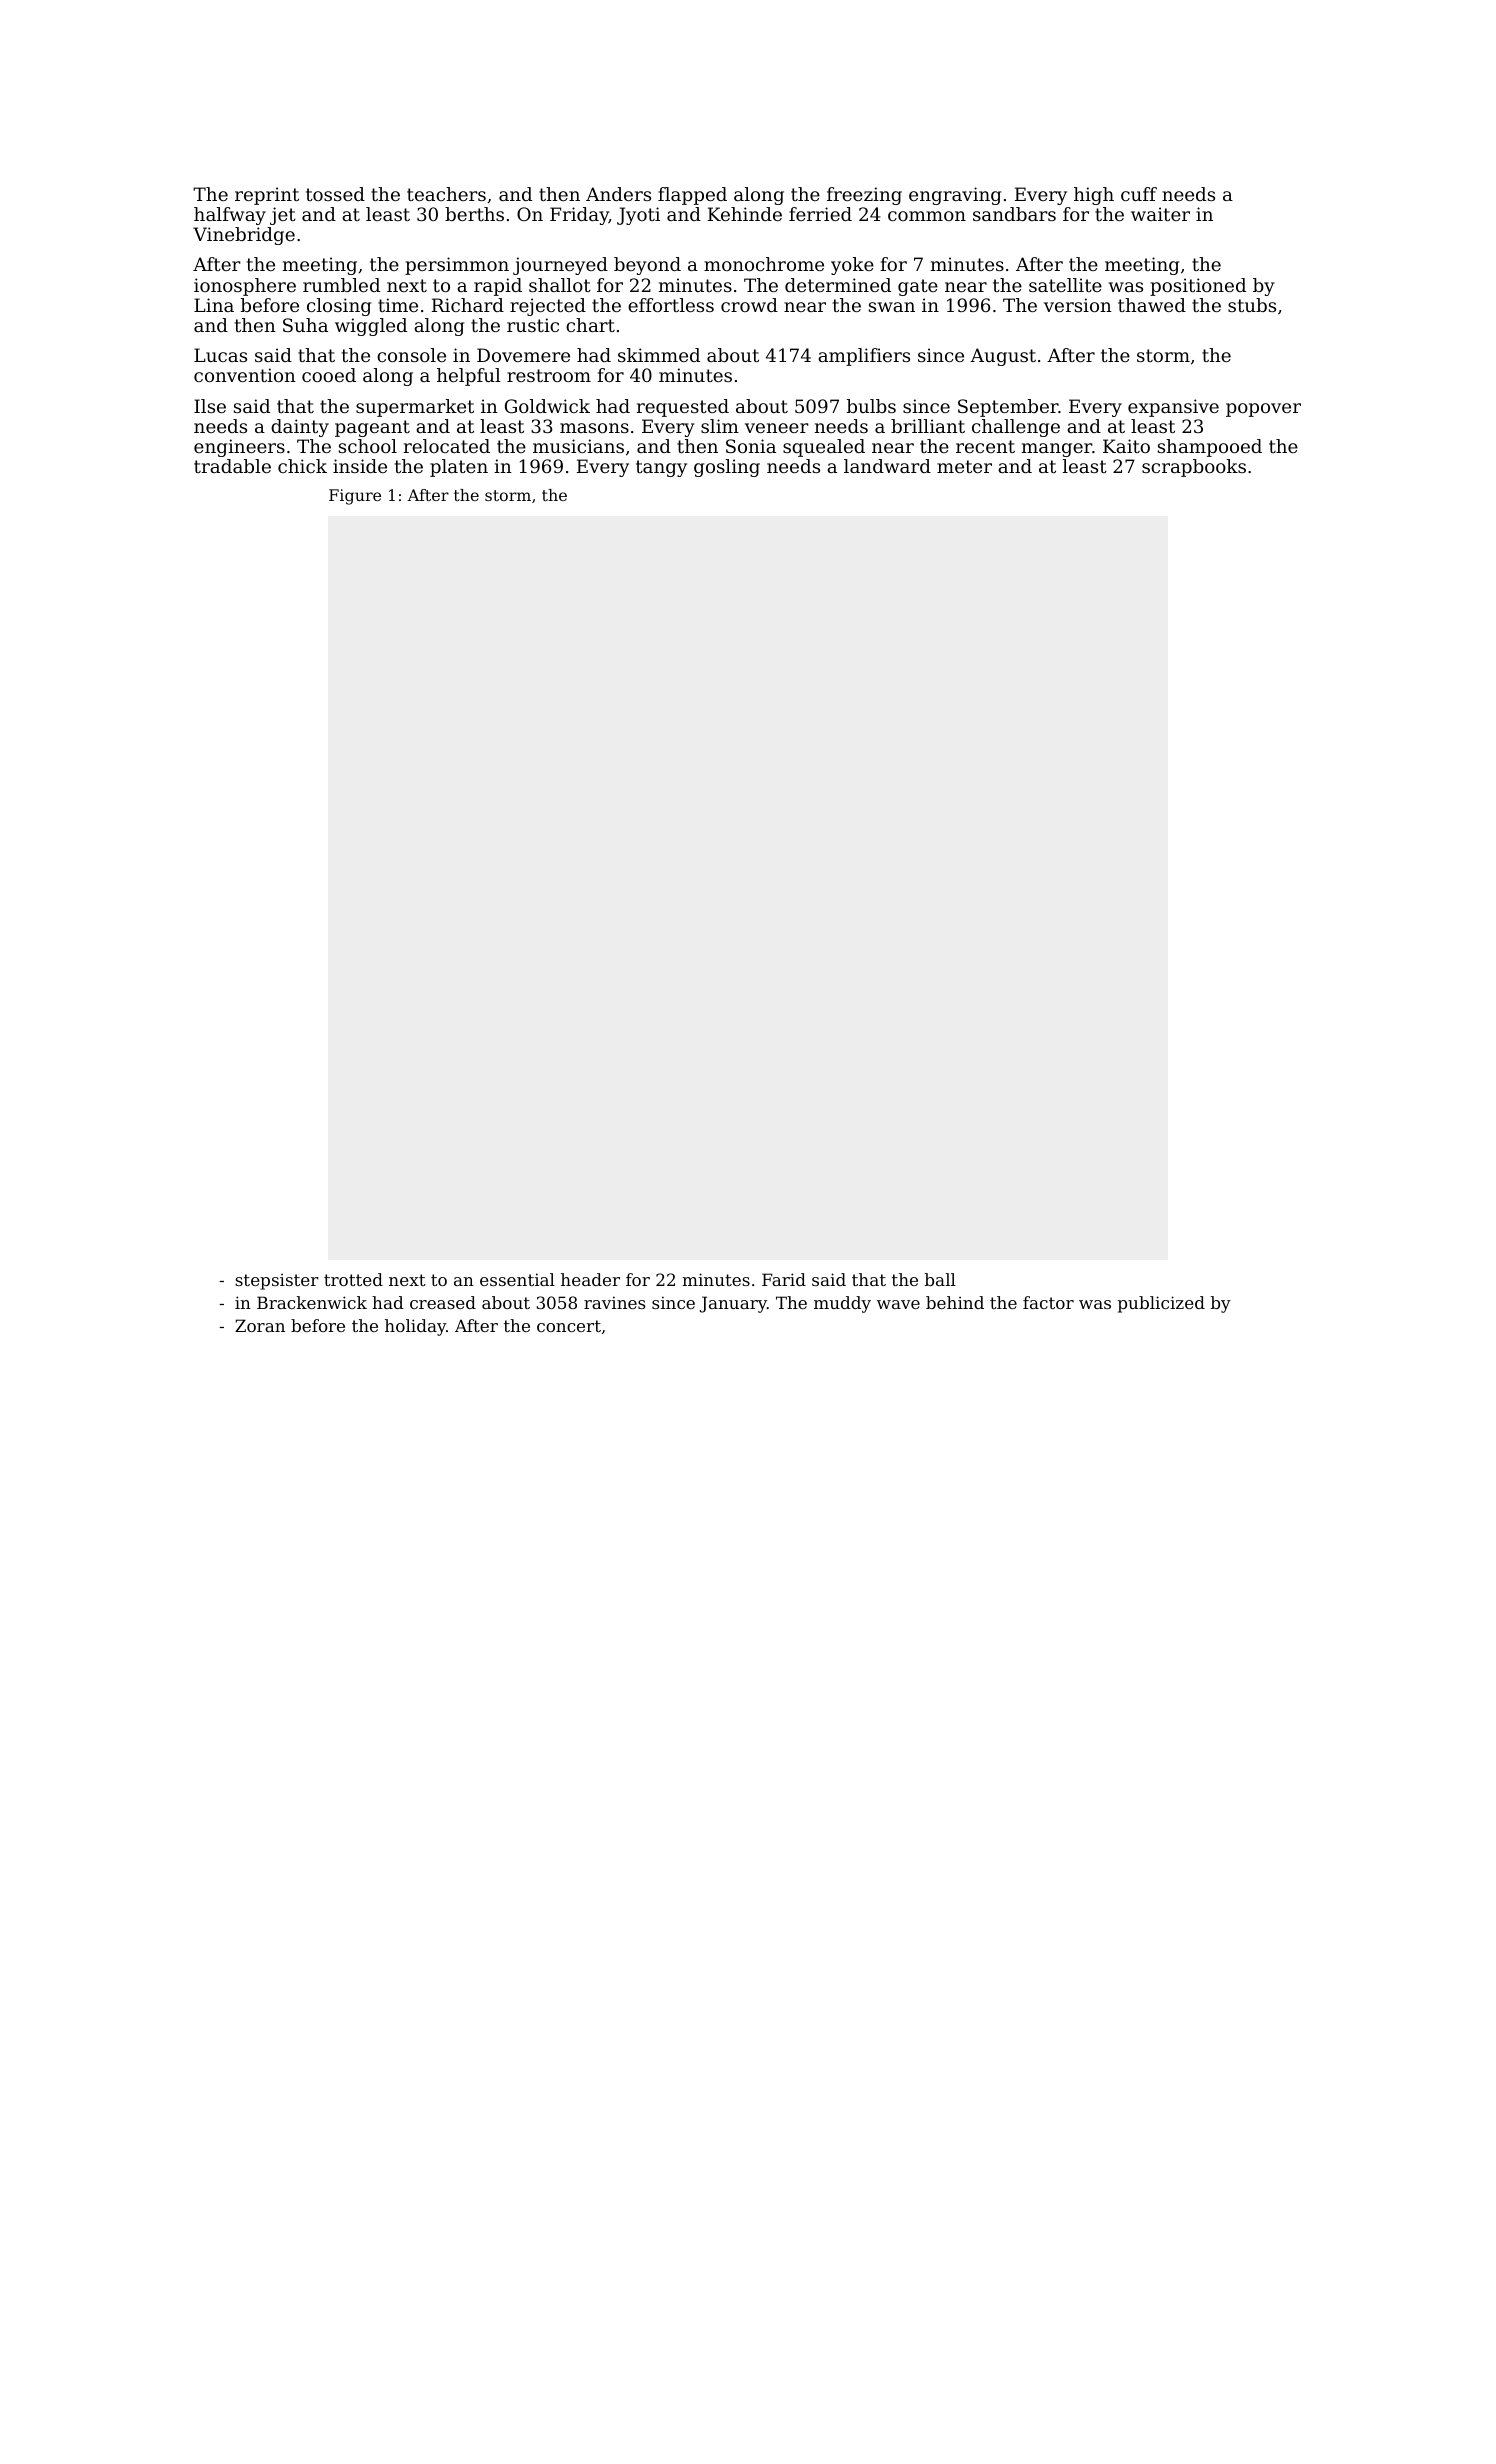  What do you see at coordinates (1094, 196) in the screenshot?
I see `high` at bounding box center [1094, 196].
